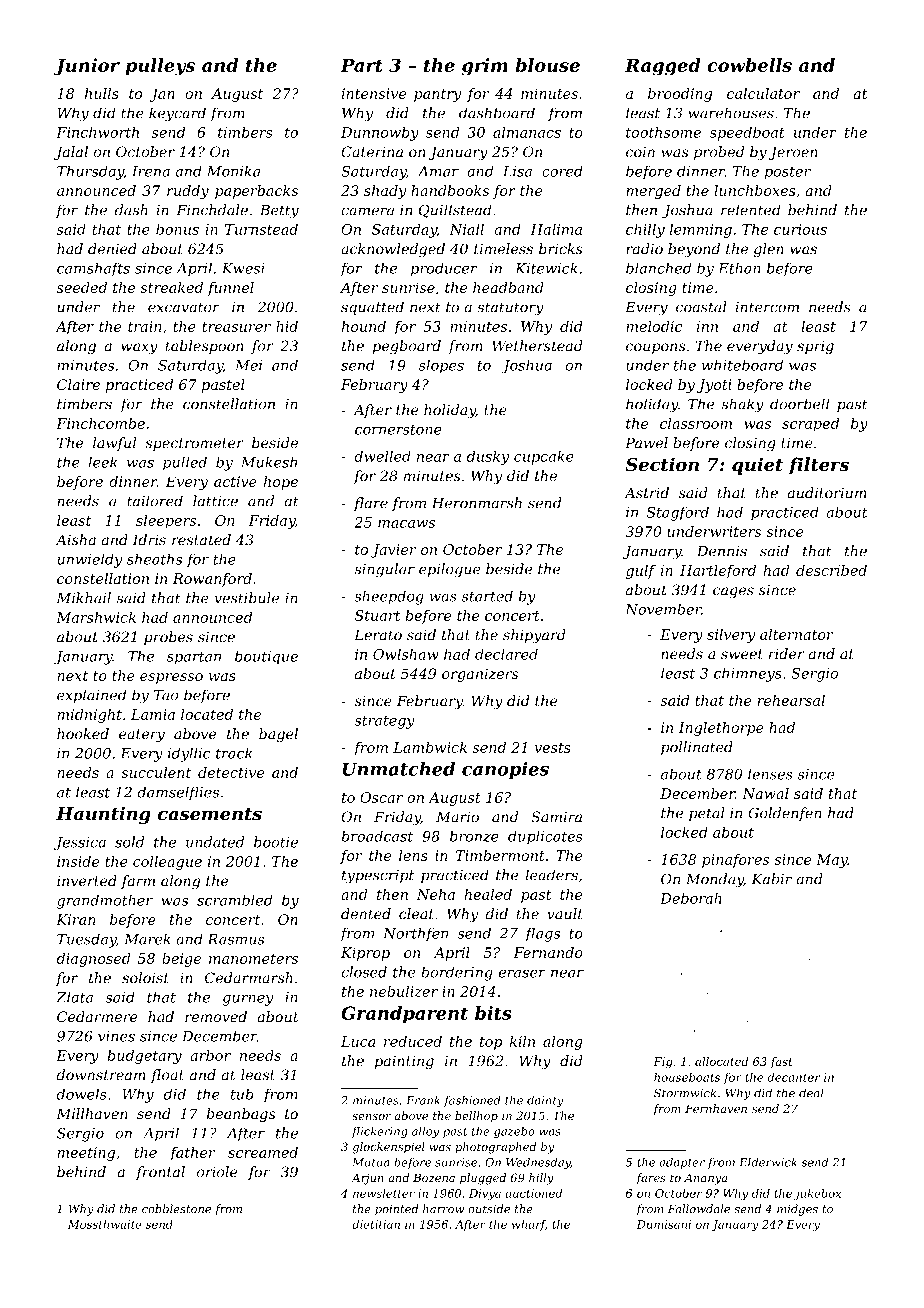 This screenshot has height=1308, width=924. I want to click on Junior, so click(87, 67).
